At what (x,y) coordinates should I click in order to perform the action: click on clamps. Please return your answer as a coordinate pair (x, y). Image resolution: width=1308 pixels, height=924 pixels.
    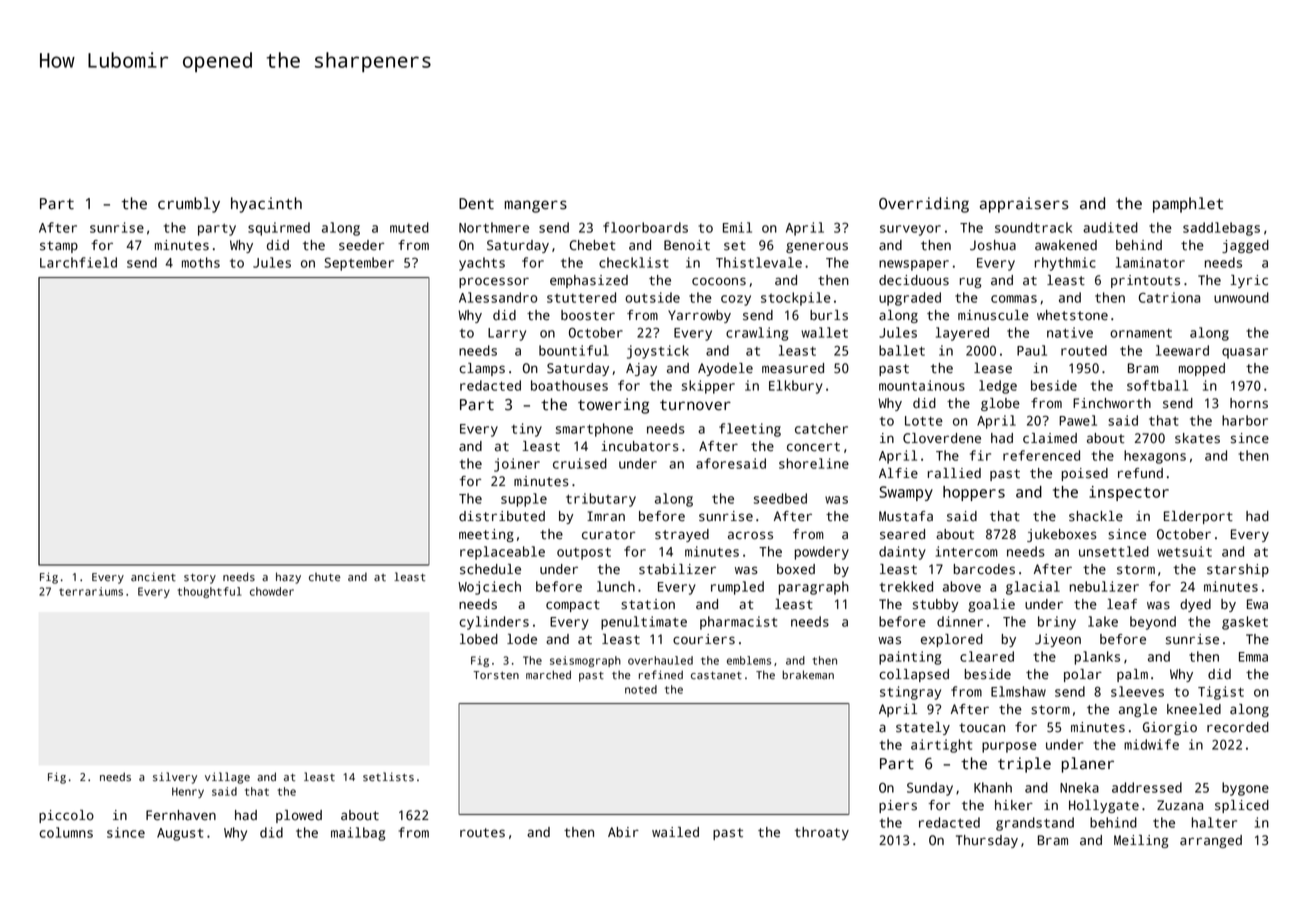
    Looking at the image, I should click on (482, 369).
